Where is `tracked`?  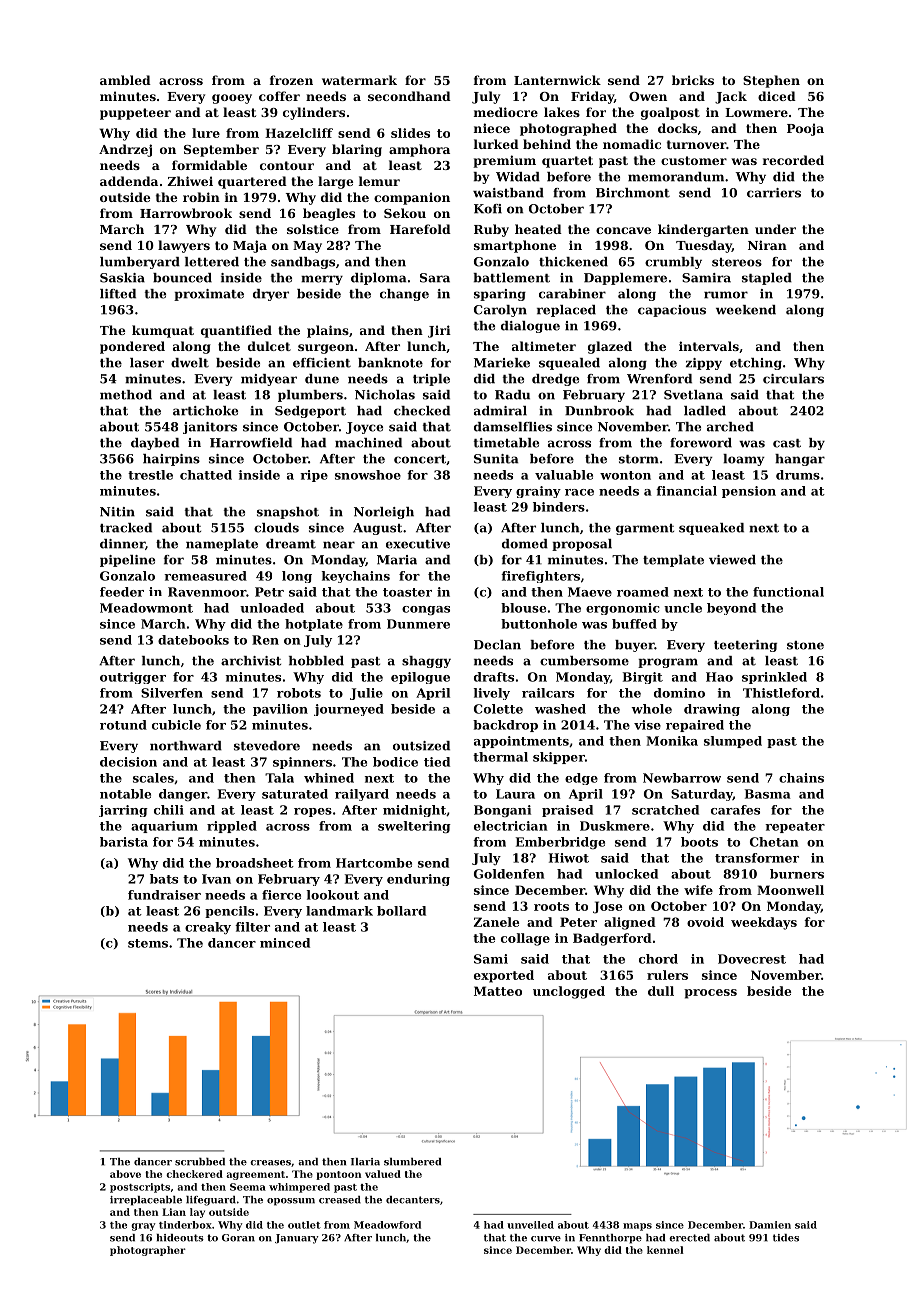
tracked is located at coordinates (126, 528).
